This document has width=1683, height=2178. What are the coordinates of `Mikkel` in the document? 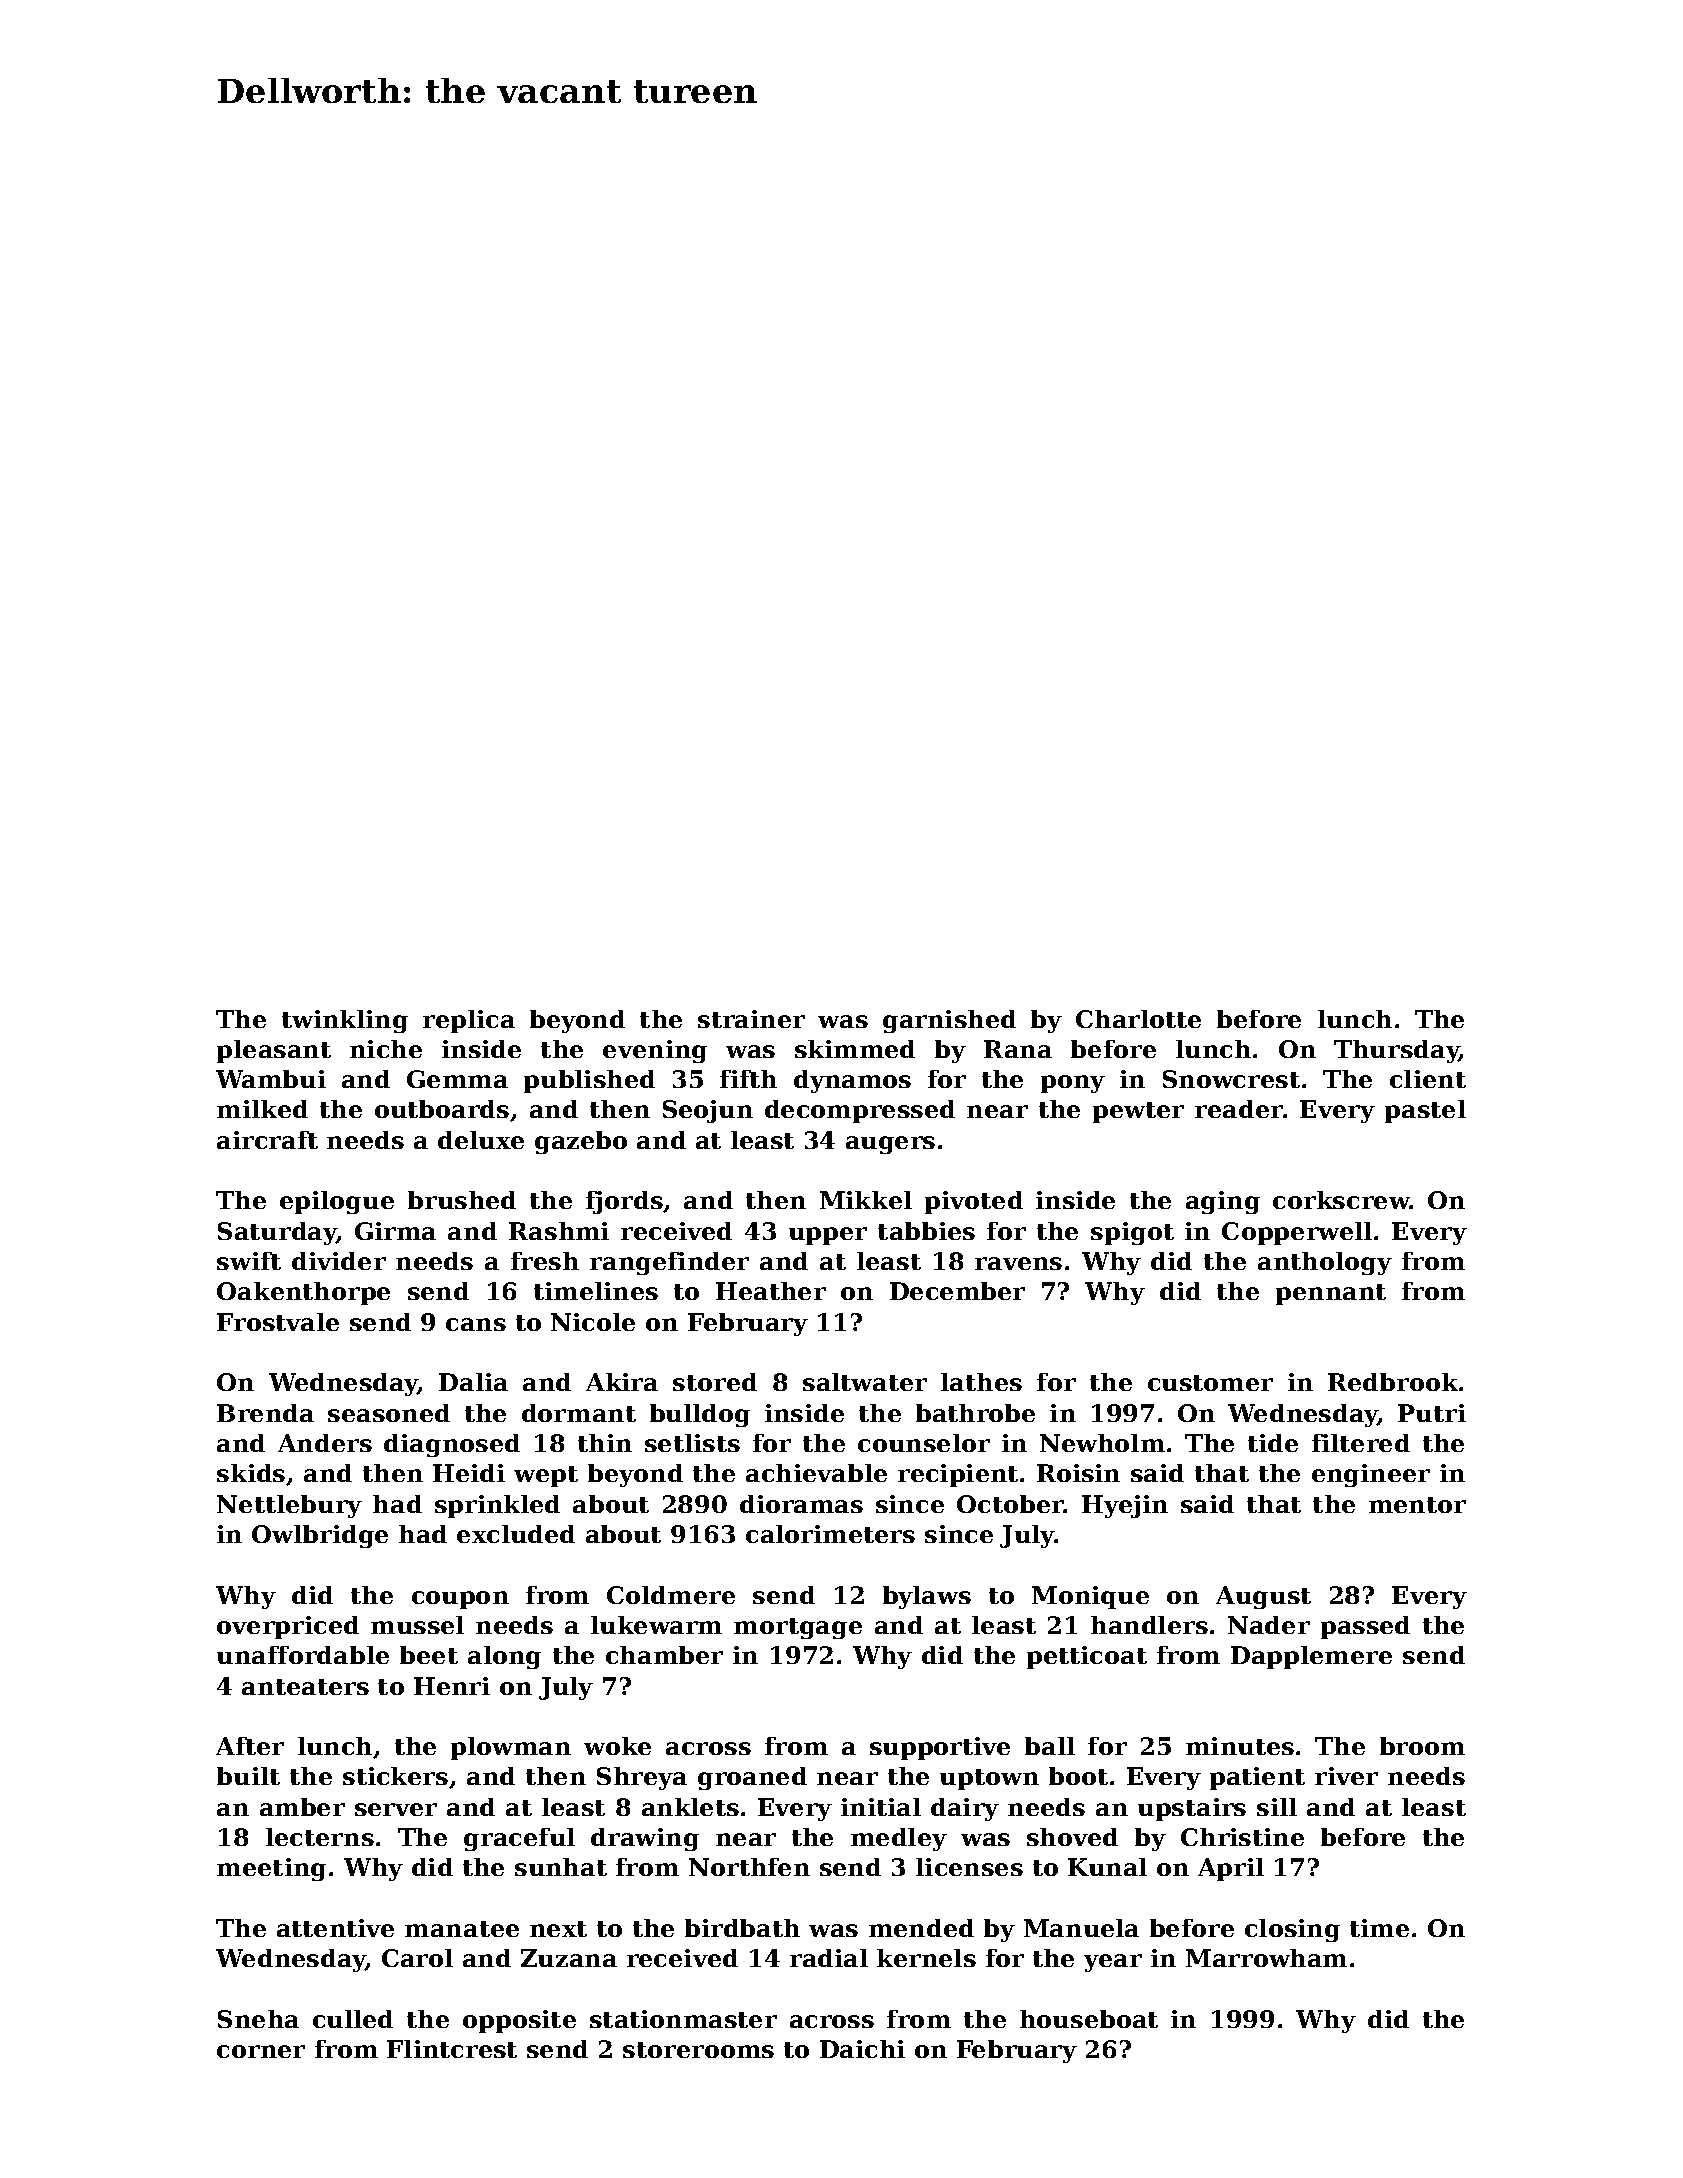 It's located at (866, 1200).
